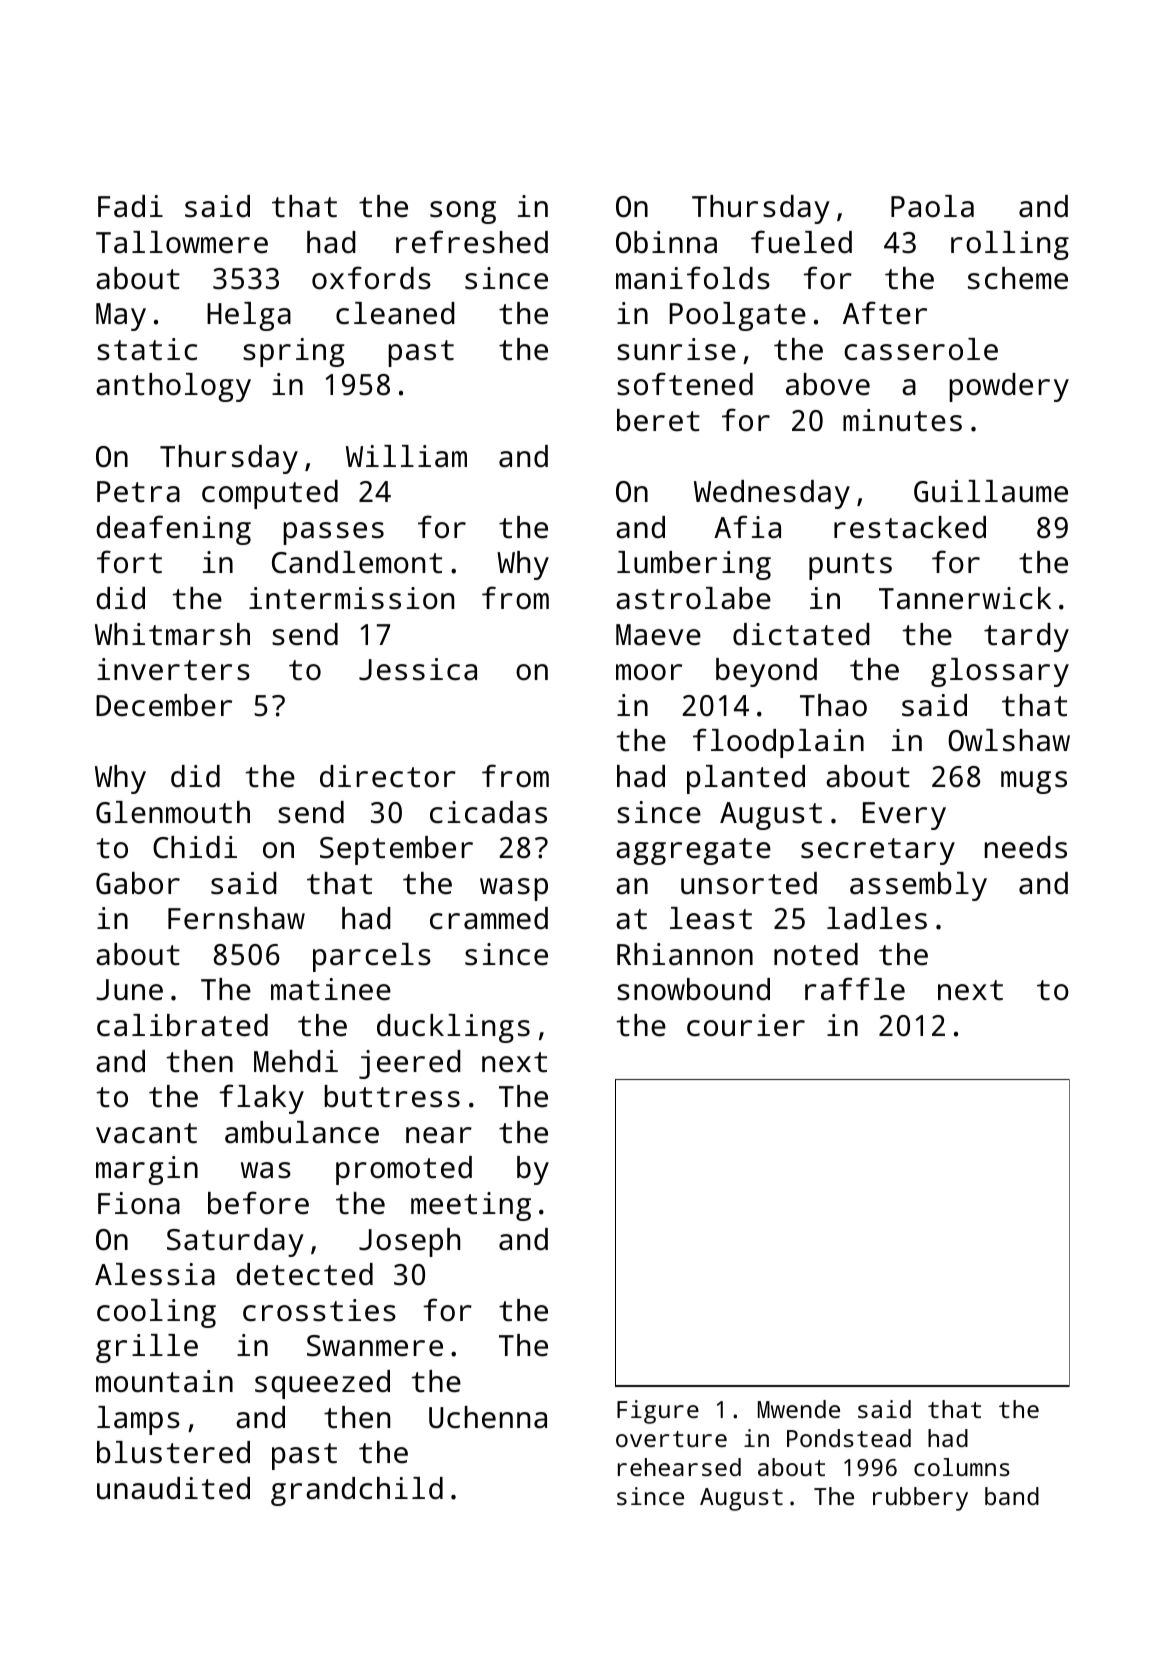  What do you see at coordinates (139, 1203) in the screenshot?
I see `Fiona` at bounding box center [139, 1203].
